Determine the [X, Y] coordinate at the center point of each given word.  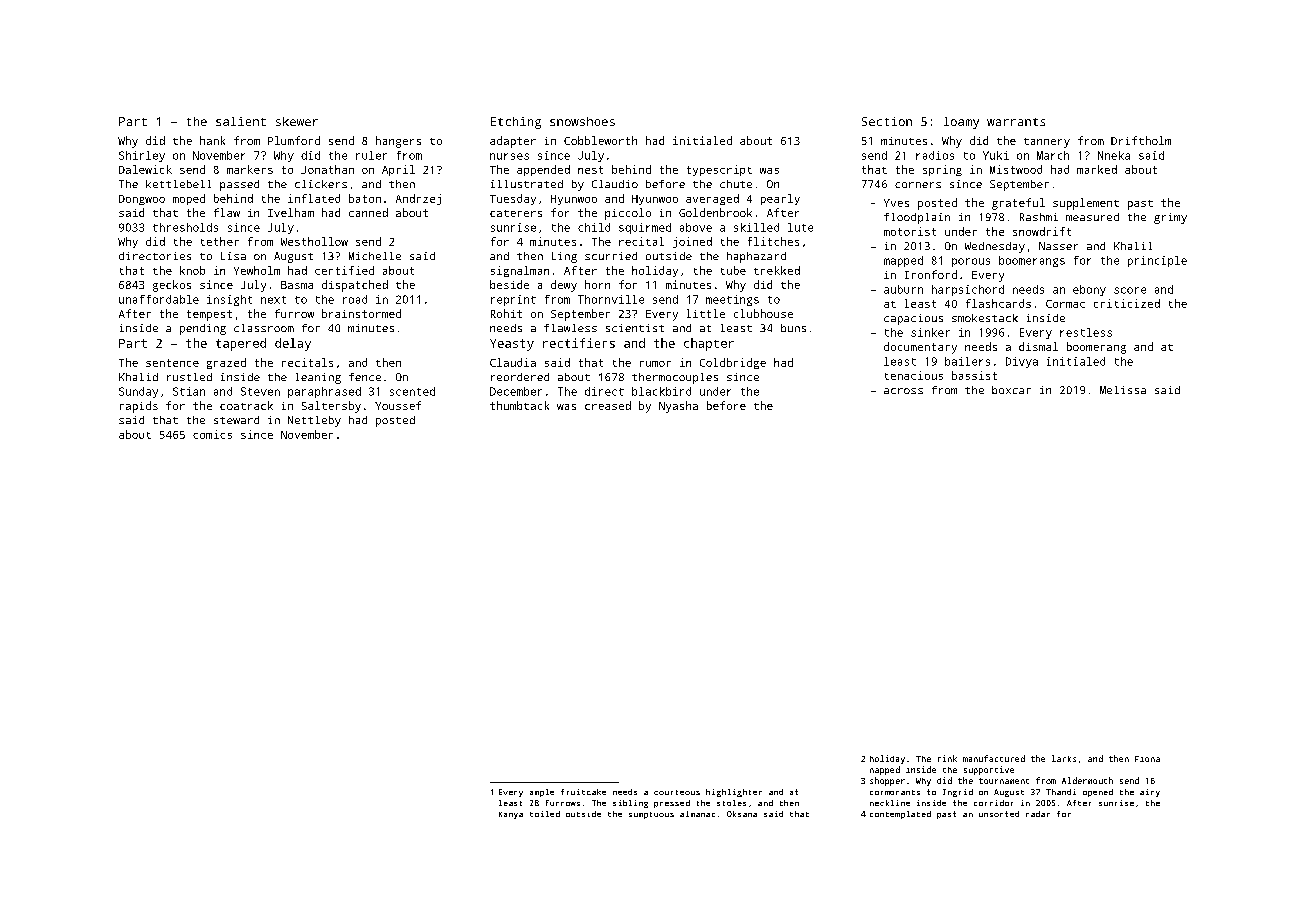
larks [1064, 758]
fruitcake [583, 792]
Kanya [511, 815]
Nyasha [678, 407]
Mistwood [1016, 169]
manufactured [994, 758]
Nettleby [314, 421]
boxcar [1011, 390]
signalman [520, 271]
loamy [961, 123]
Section [887, 121]
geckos [172, 286]
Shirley [142, 156]
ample [542, 793]
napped [885, 770]
